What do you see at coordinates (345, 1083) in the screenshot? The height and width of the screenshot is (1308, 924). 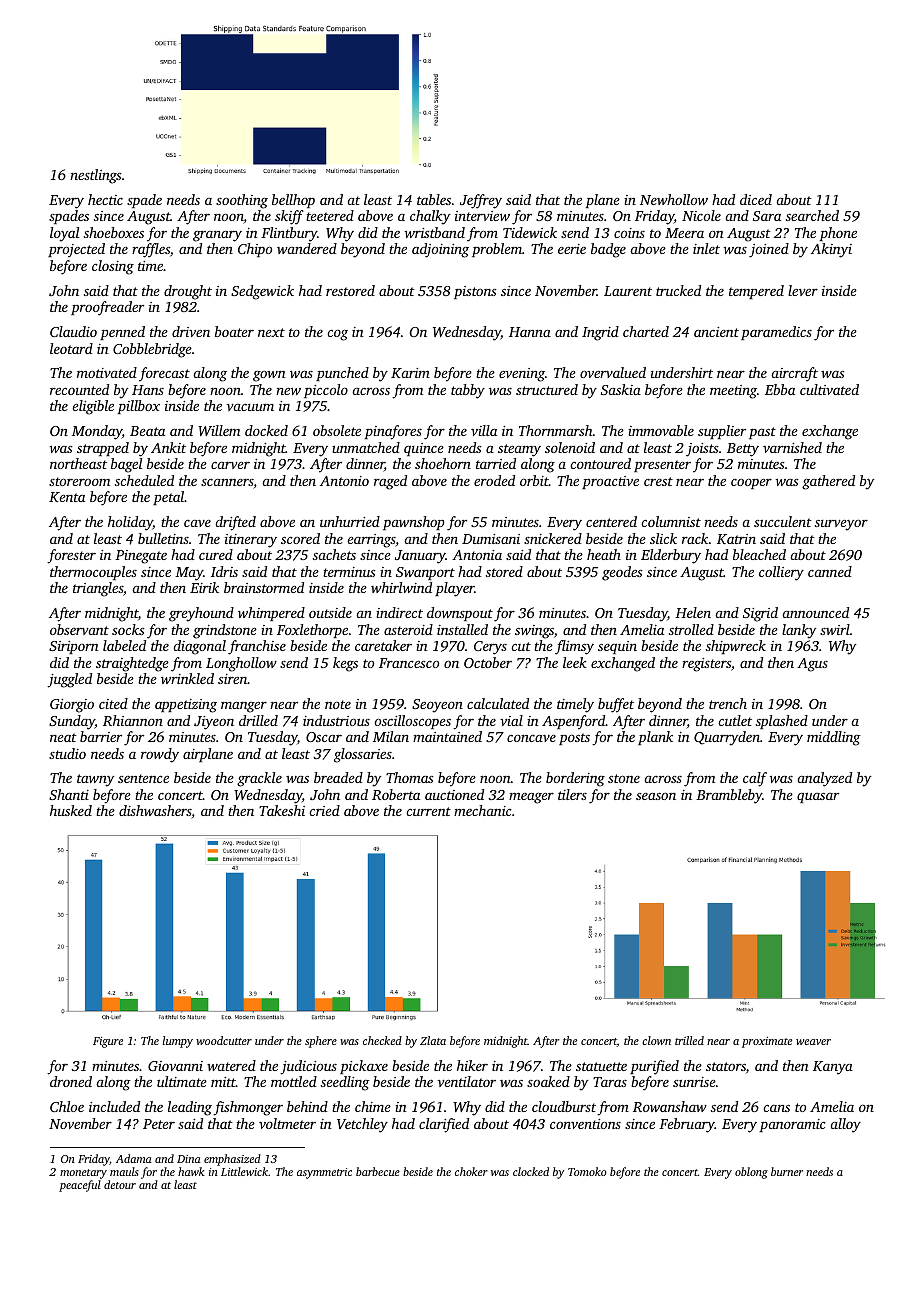 I see `seedling` at bounding box center [345, 1083].
